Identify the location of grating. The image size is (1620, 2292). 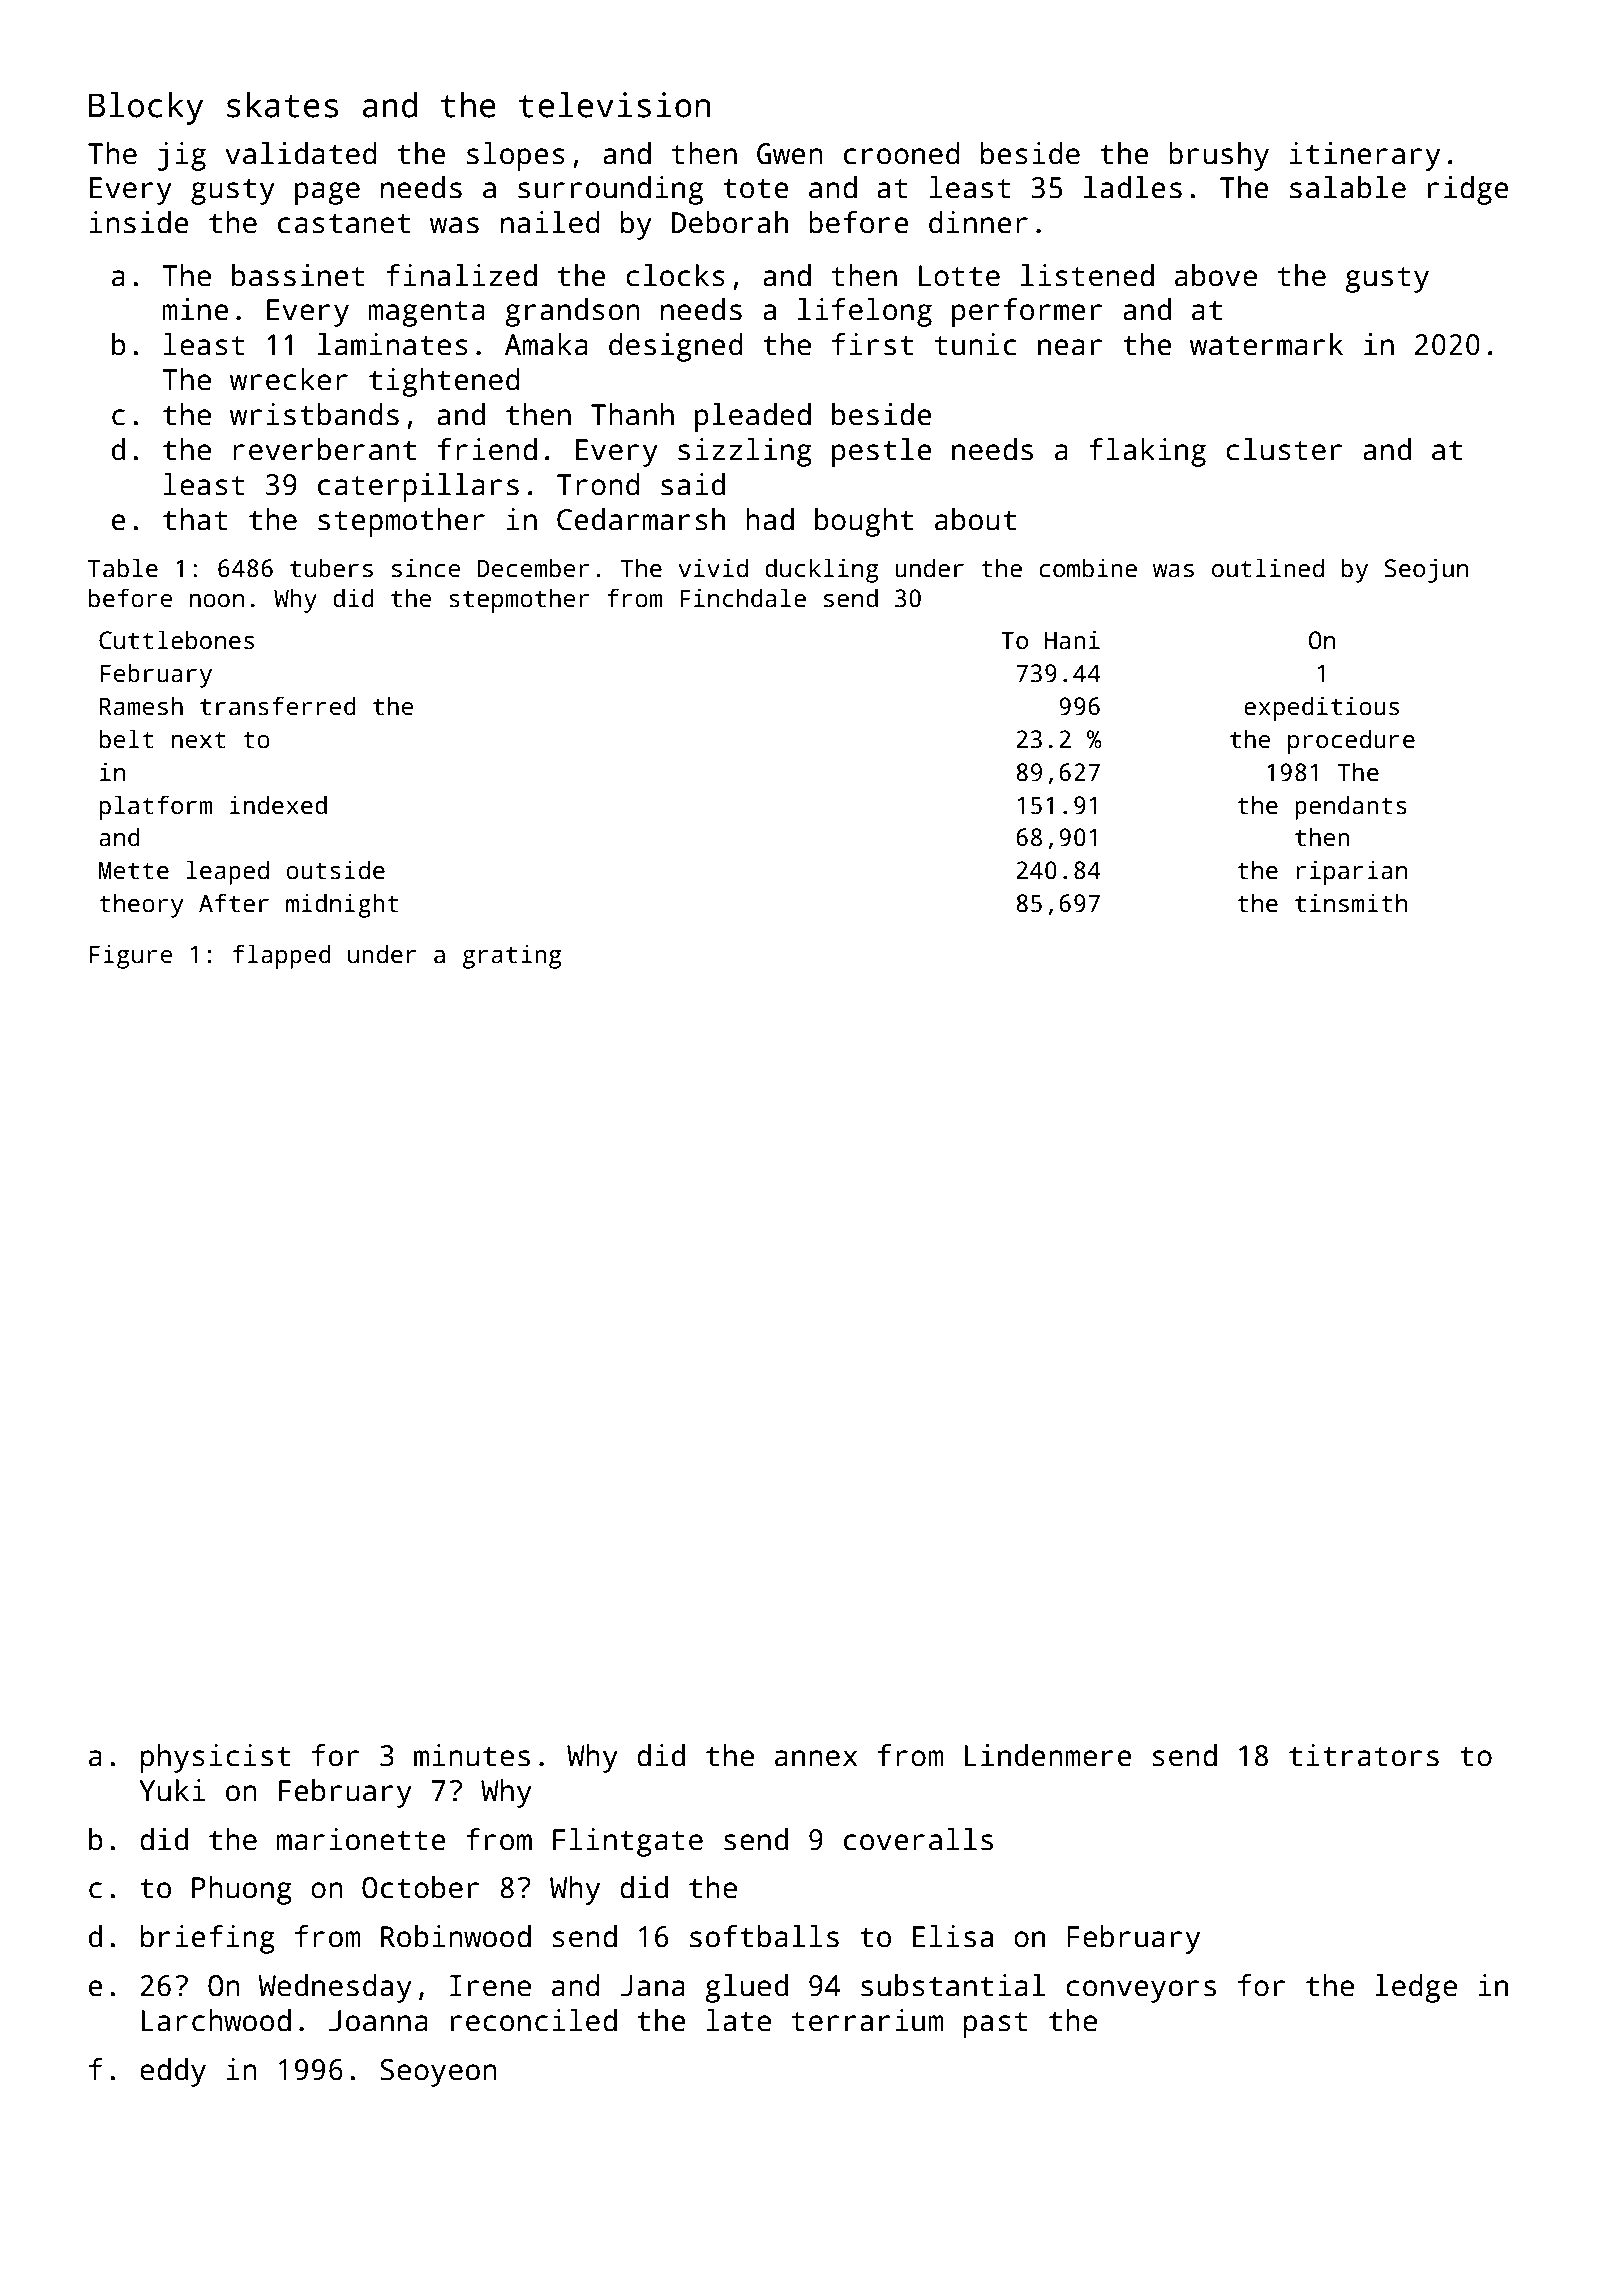
(512, 956).
